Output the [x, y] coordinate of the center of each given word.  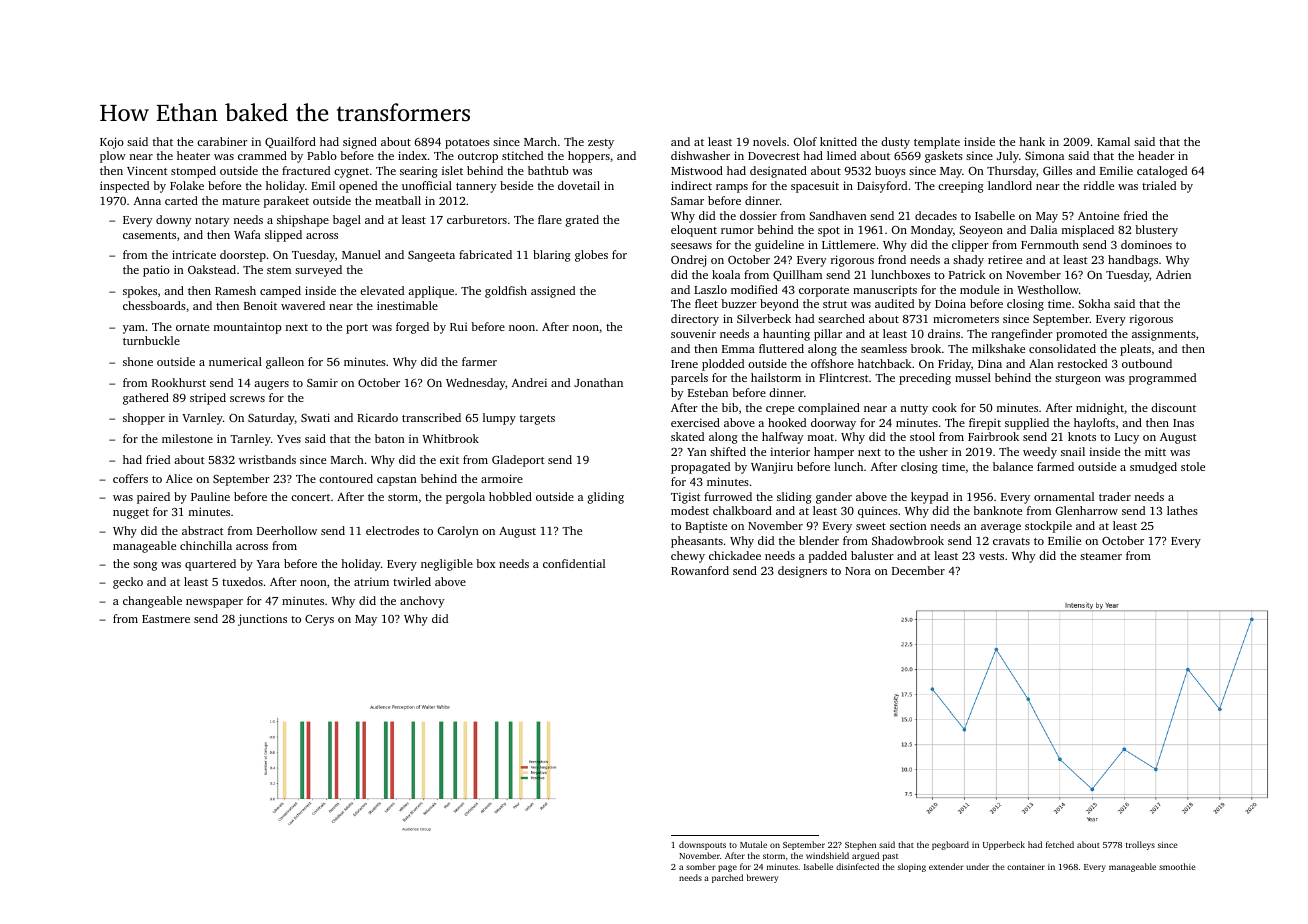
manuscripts [885, 291]
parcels [689, 379]
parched [727, 878]
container [1026, 866]
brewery [763, 878]
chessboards [154, 305]
